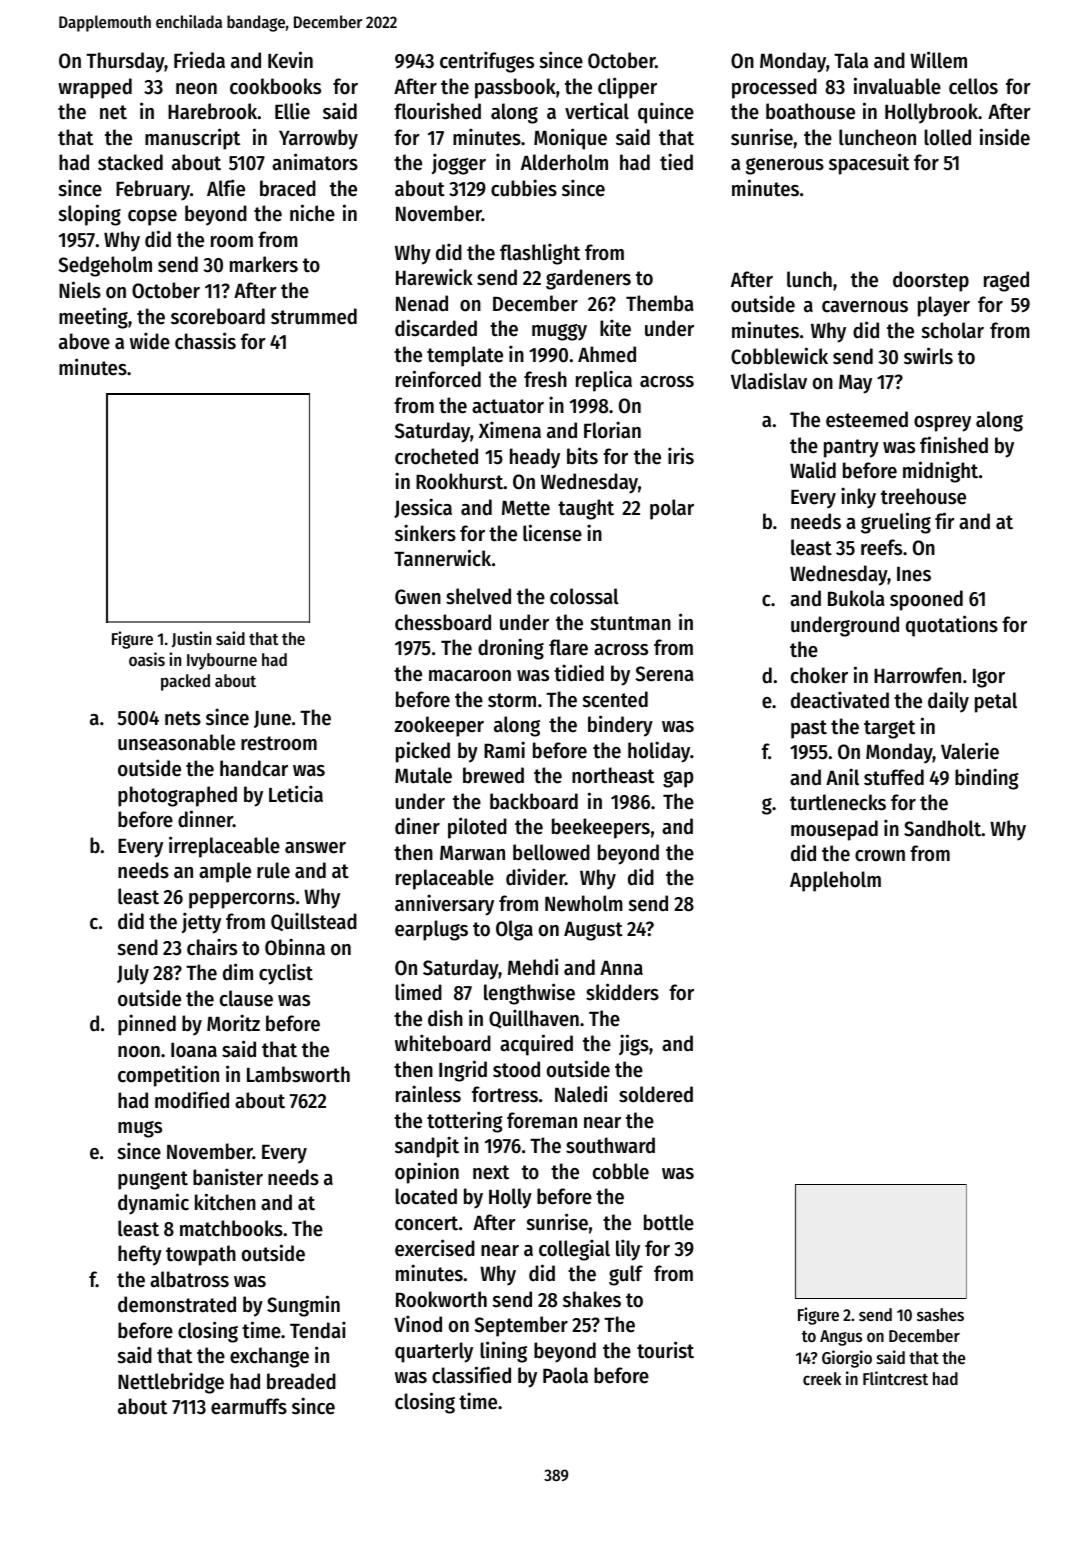 The width and height of the screenshot is (1089, 1541). I want to click on centrifuges, so click(487, 62).
